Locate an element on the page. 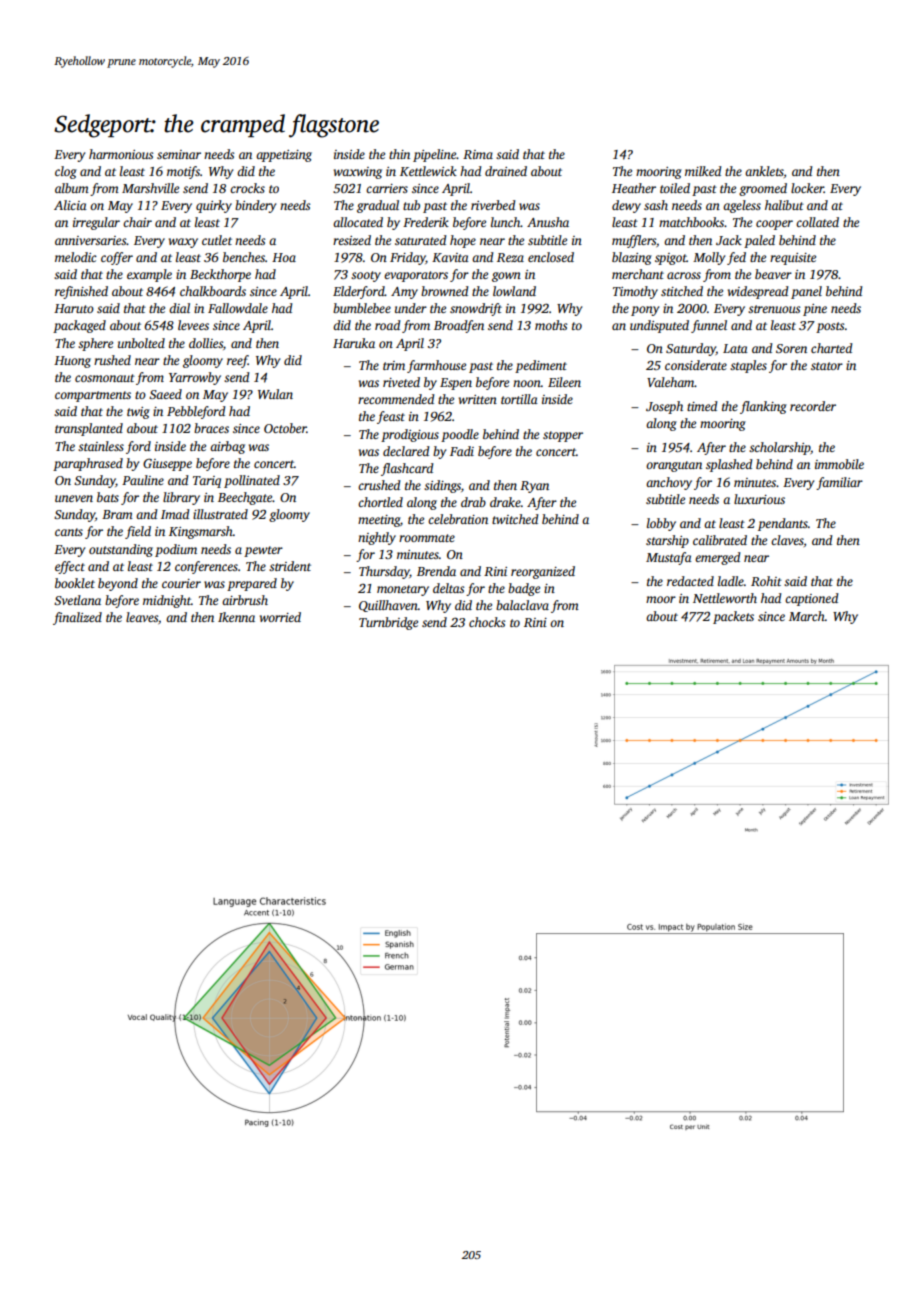  twig is located at coordinates (138, 413).
